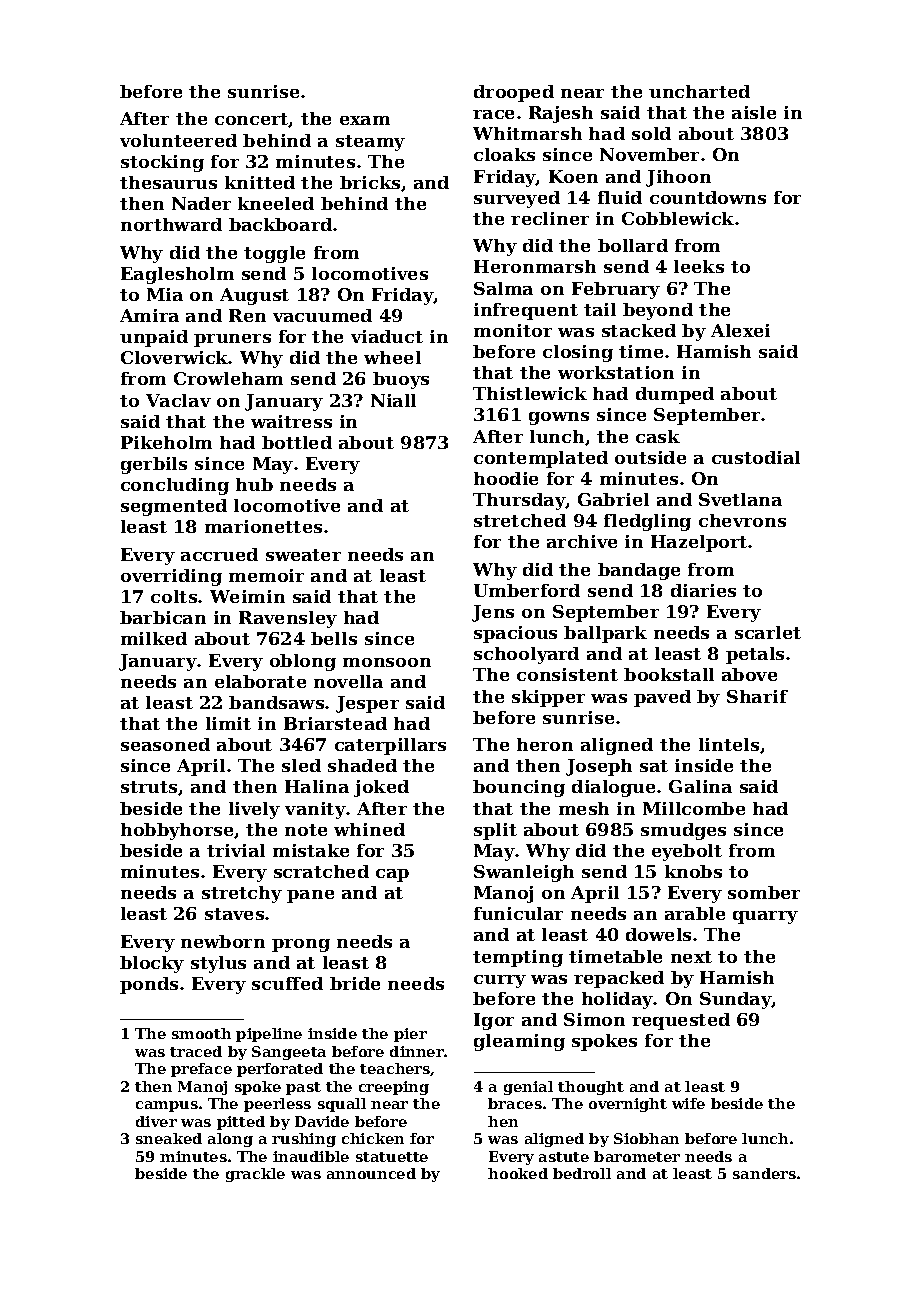  I want to click on Pikeholm, so click(166, 442).
